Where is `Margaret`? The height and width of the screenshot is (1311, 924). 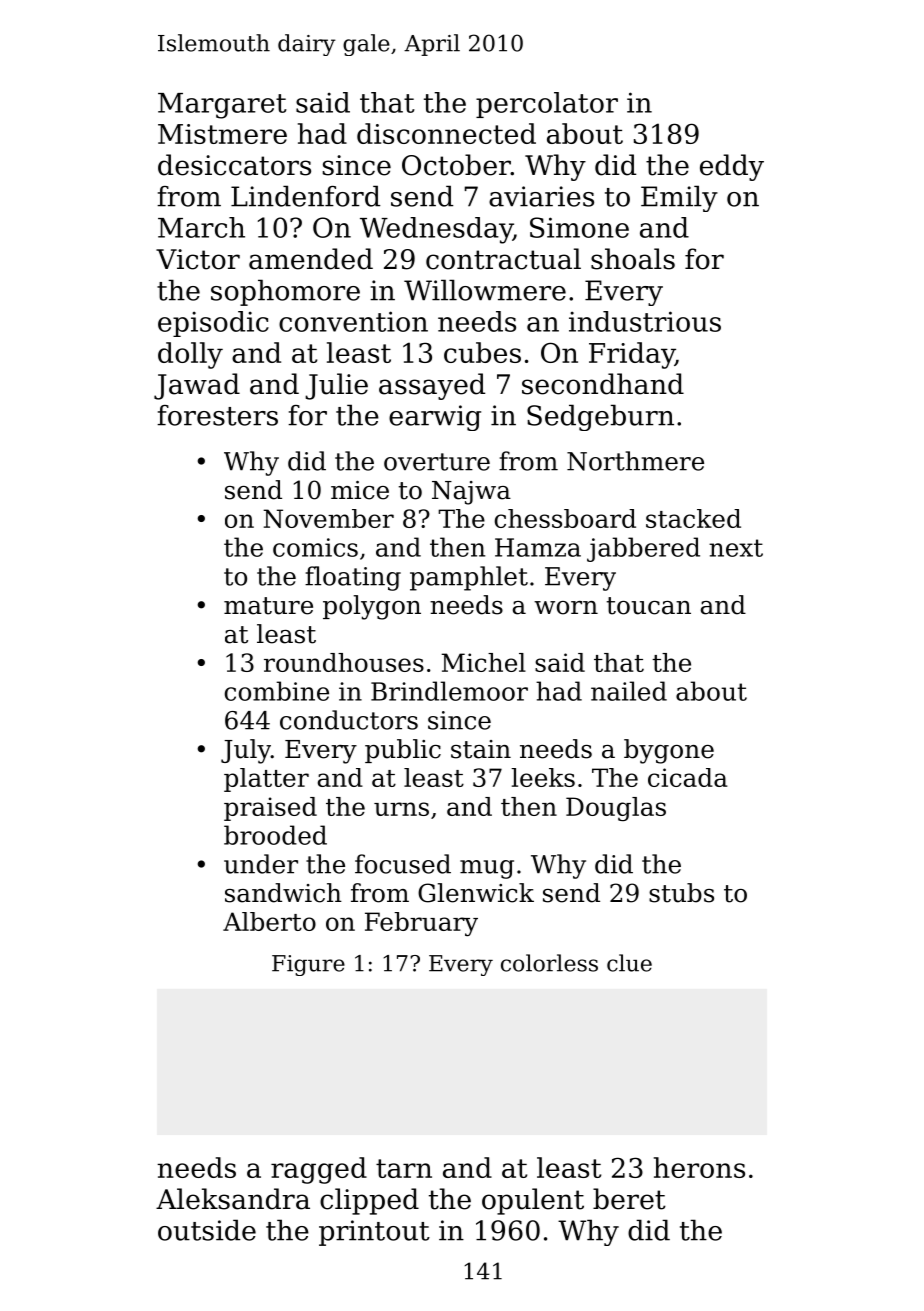
Margaret is located at coordinates (222, 106).
